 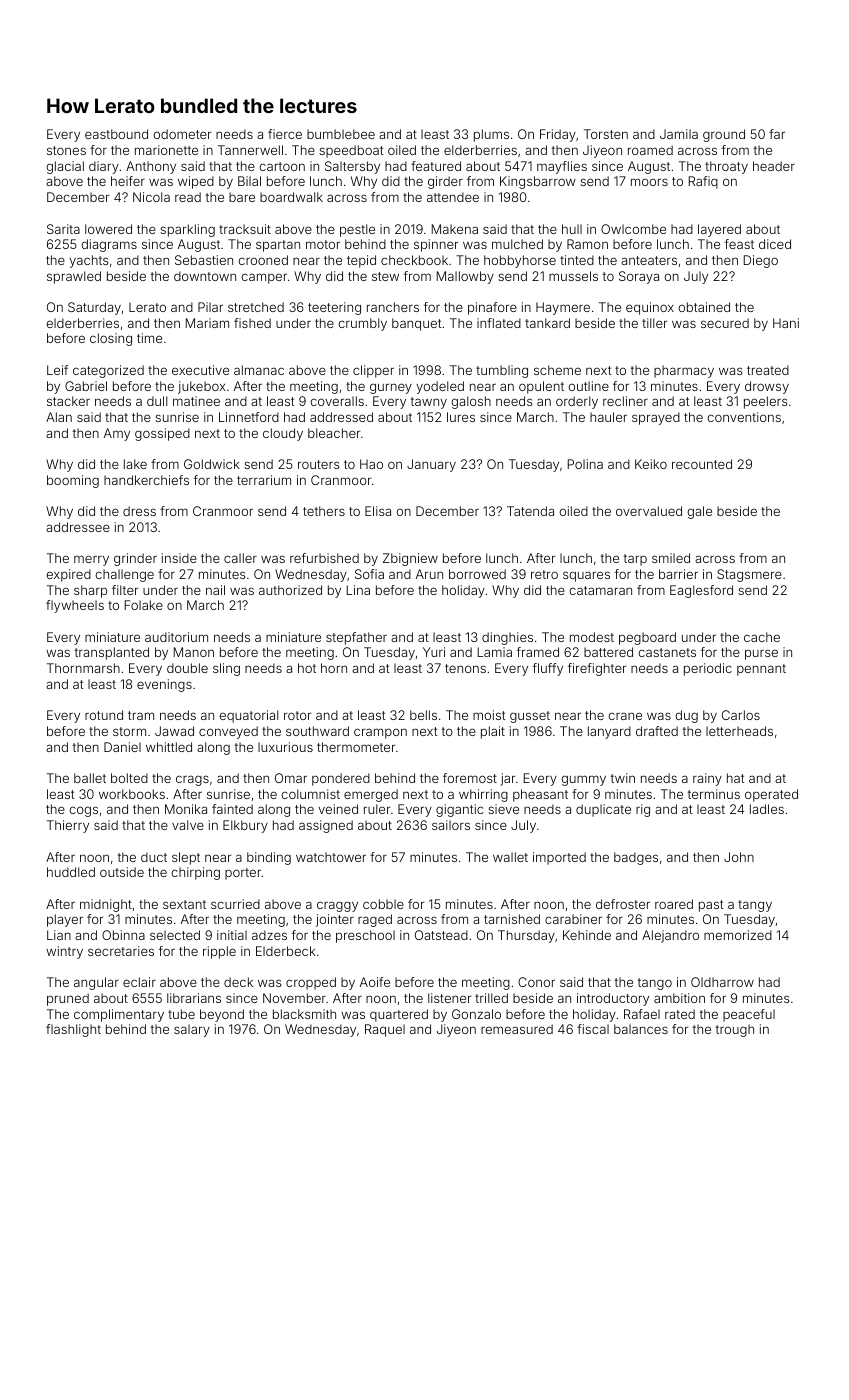 I want to click on Jamila, so click(x=679, y=134).
